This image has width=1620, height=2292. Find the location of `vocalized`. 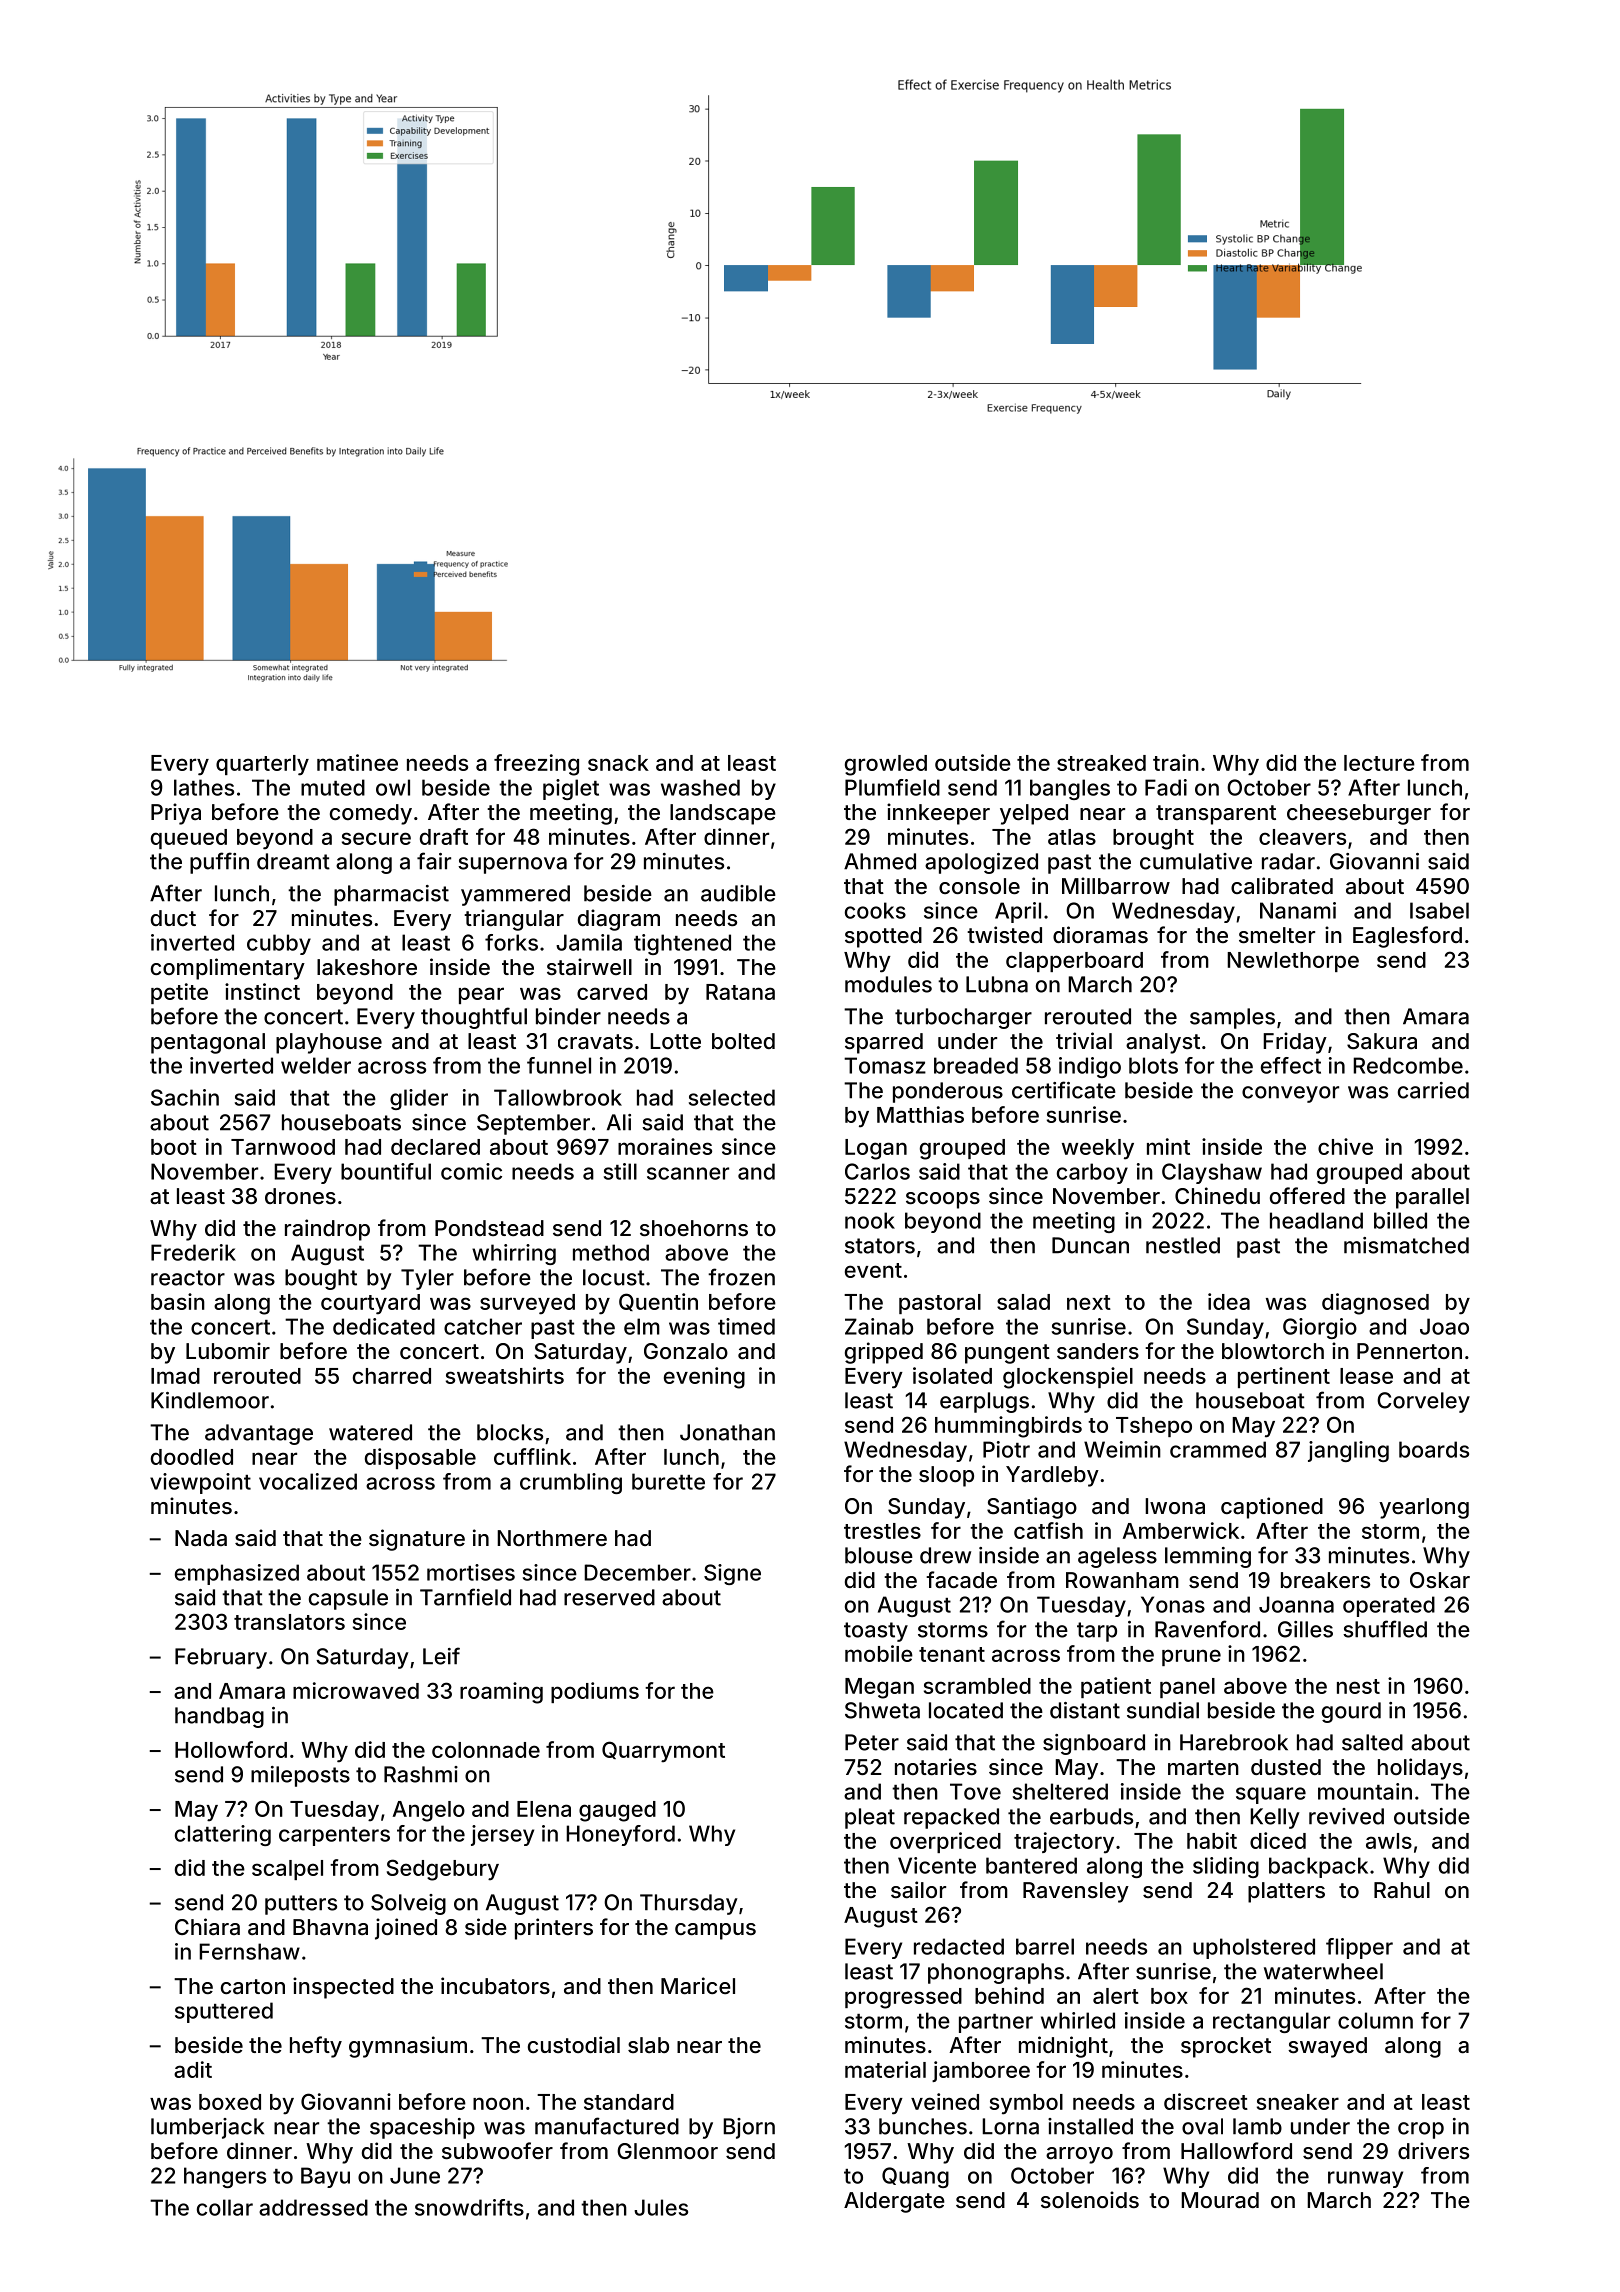

vocalized is located at coordinates (308, 1481).
